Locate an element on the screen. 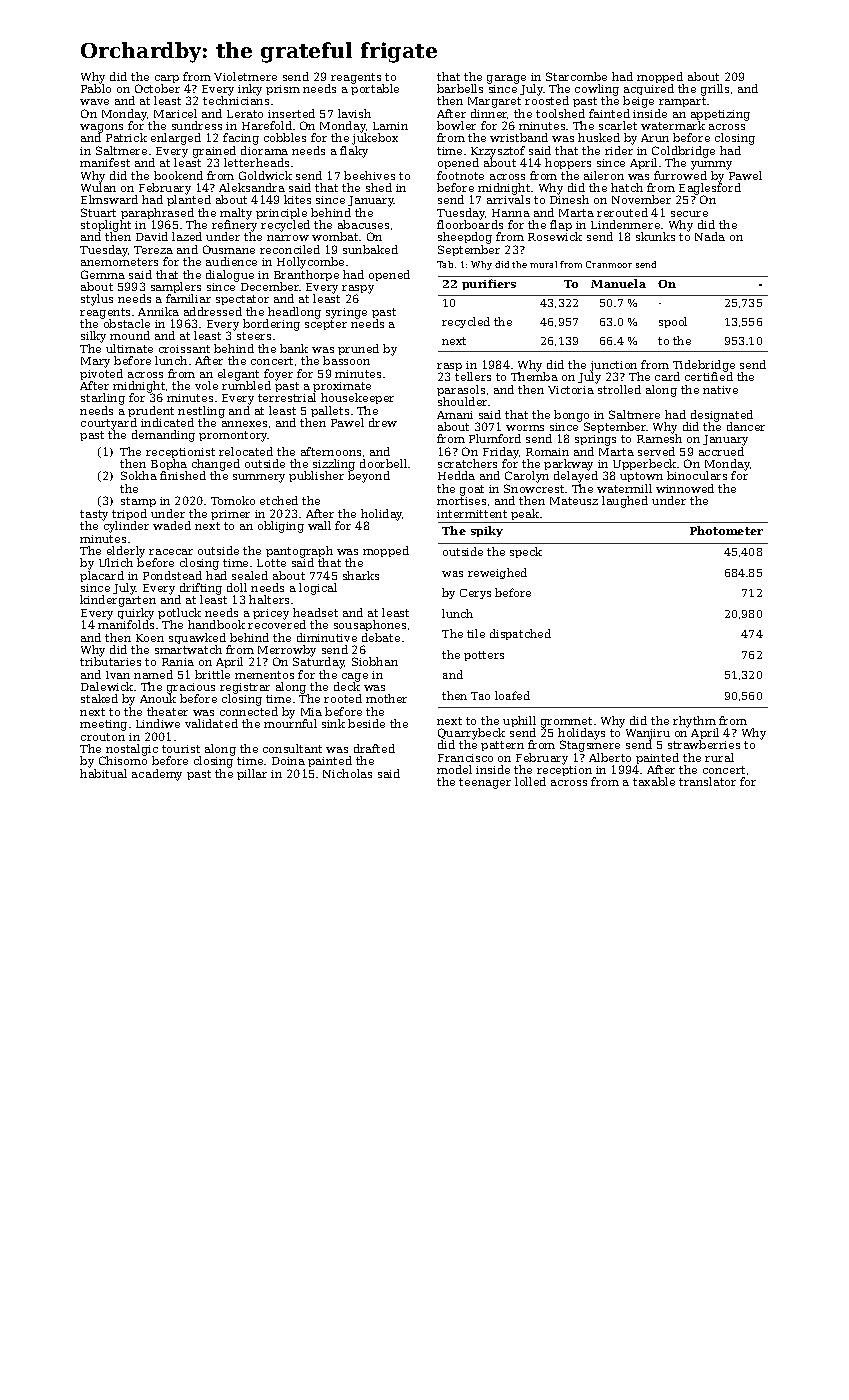 The width and height of the screenshot is (849, 1400). technicians is located at coordinates (236, 101).
